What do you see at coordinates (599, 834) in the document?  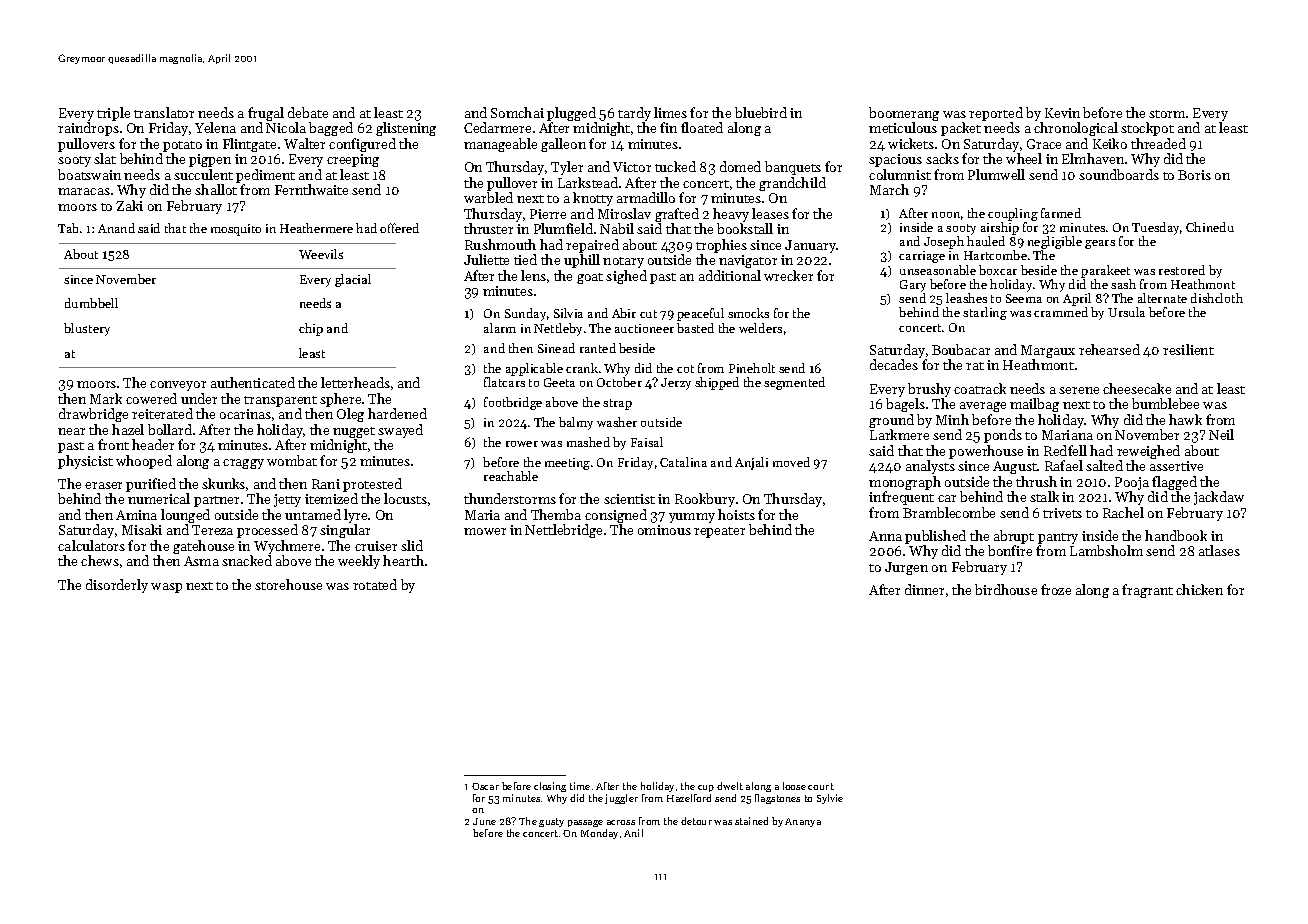 I see `Monday` at bounding box center [599, 834].
